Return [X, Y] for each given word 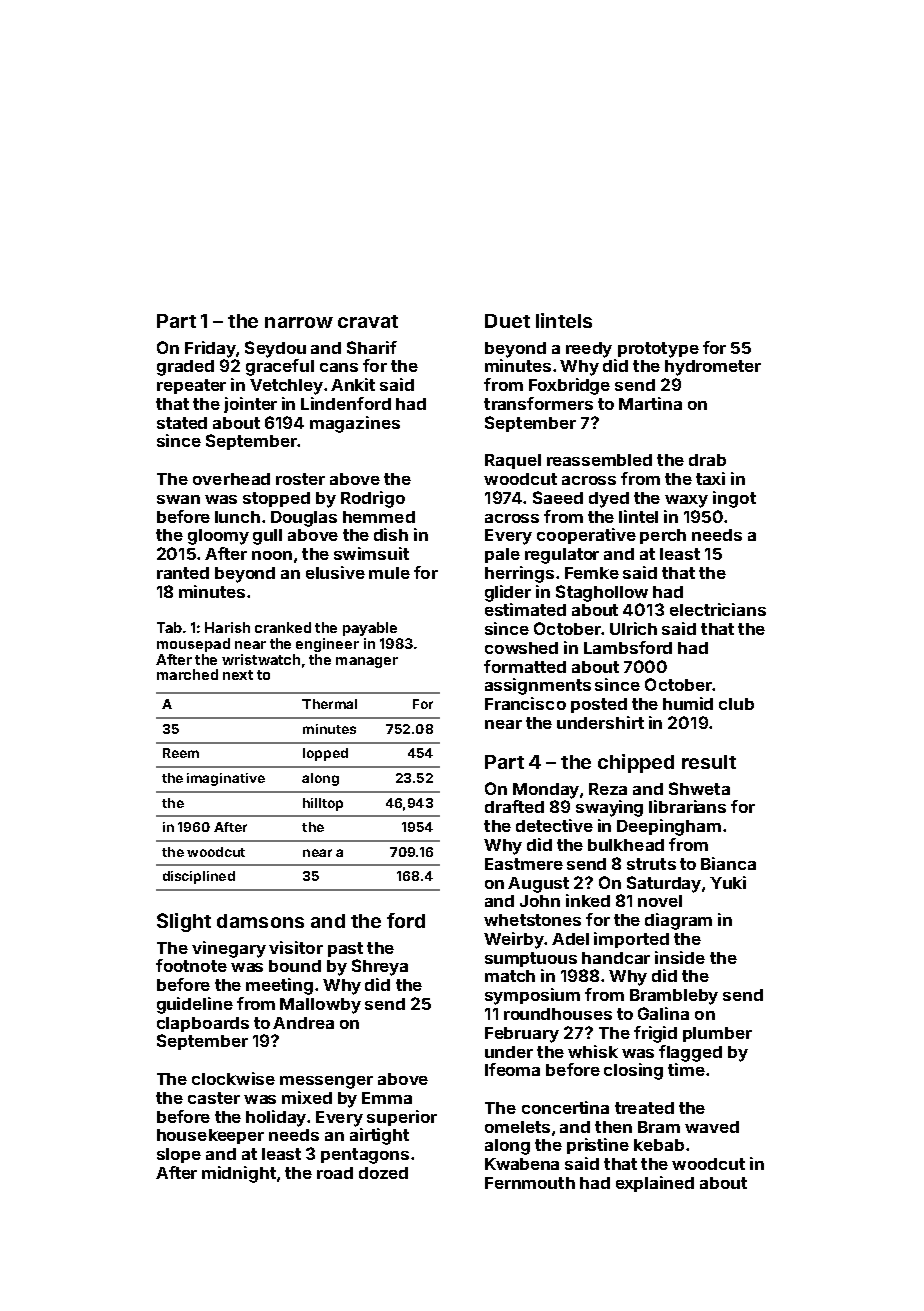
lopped [325, 754]
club [736, 704]
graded [185, 368]
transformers [538, 403]
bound [295, 966]
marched [187, 674]
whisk [593, 1051]
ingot [734, 499]
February [522, 1035]
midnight [239, 1174]
